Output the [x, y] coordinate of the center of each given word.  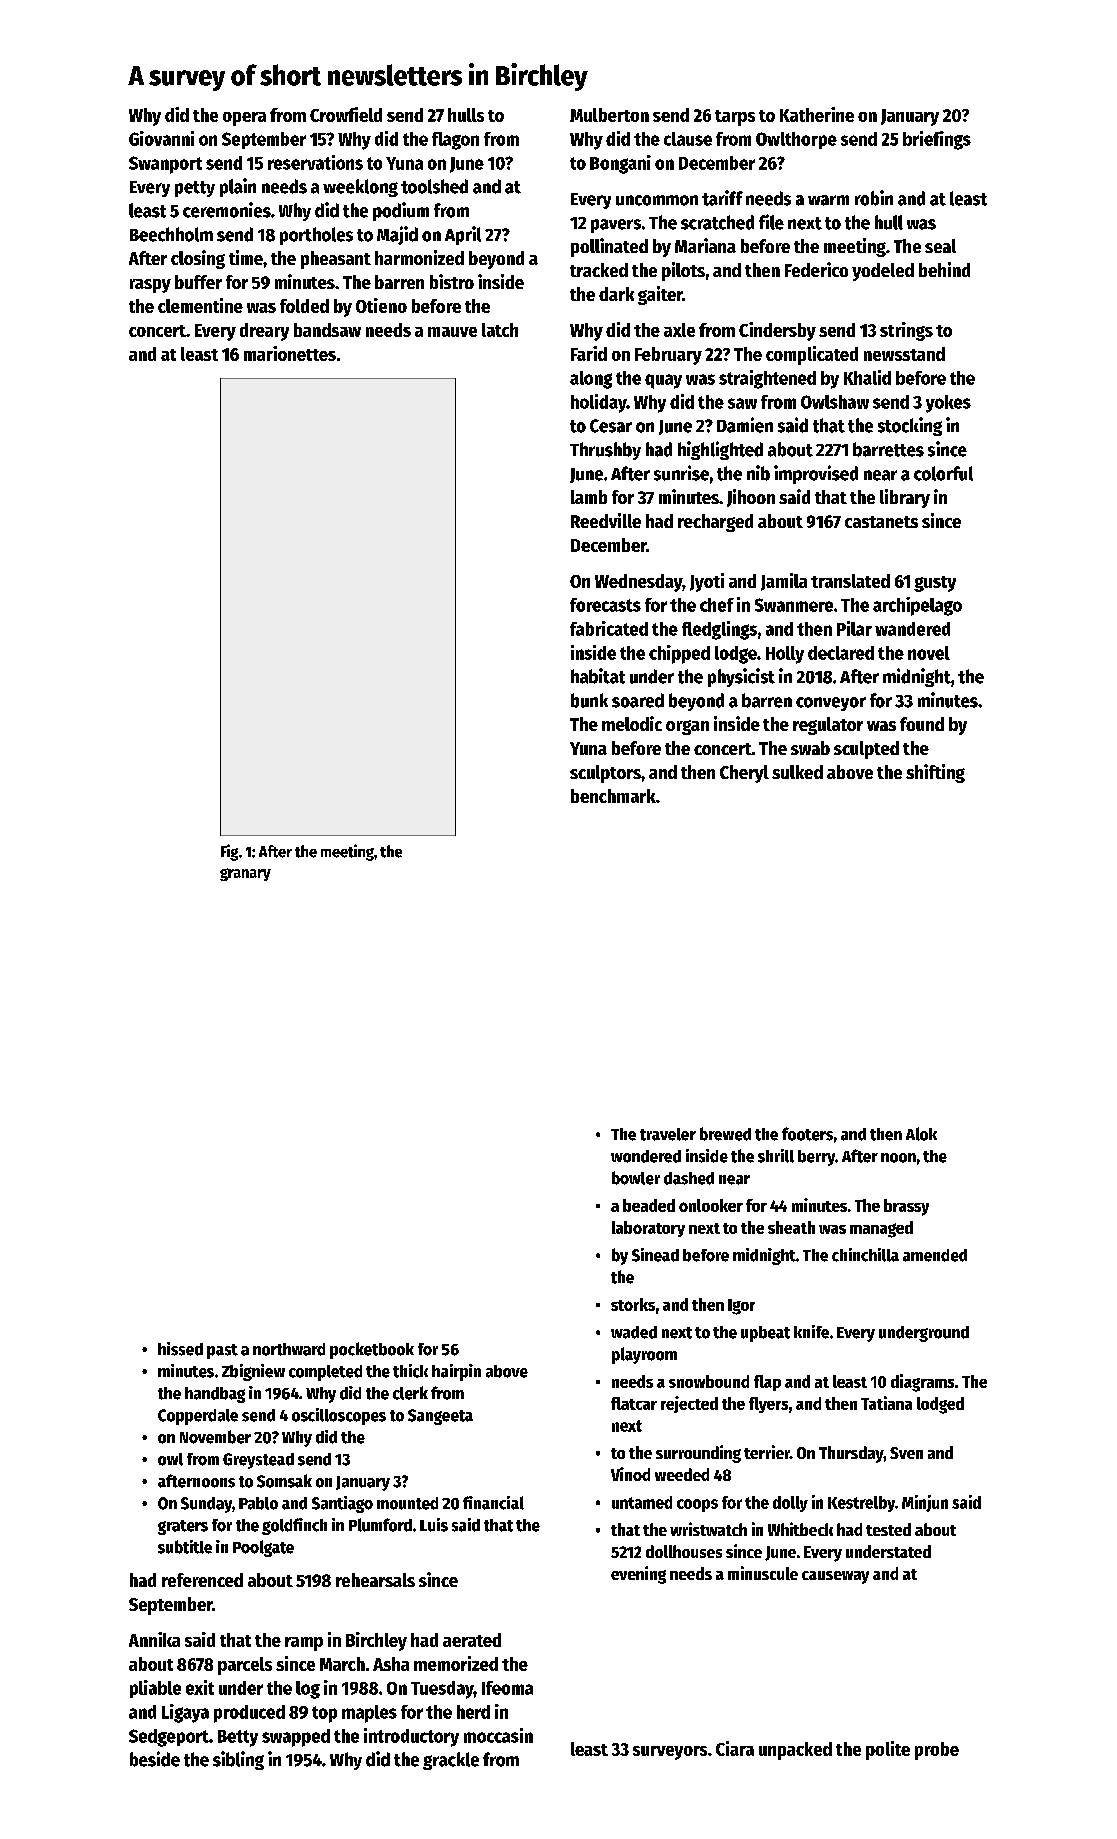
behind [944, 269]
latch [500, 330]
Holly [785, 655]
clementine [200, 305]
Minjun [925, 1503]
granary [245, 874]
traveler [668, 1134]
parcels [245, 1666]
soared [638, 700]
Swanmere [794, 605]
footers [807, 1134]
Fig [229, 852]
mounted [407, 1503]
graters [183, 1527]
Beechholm [171, 234]
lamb [589, 497]
